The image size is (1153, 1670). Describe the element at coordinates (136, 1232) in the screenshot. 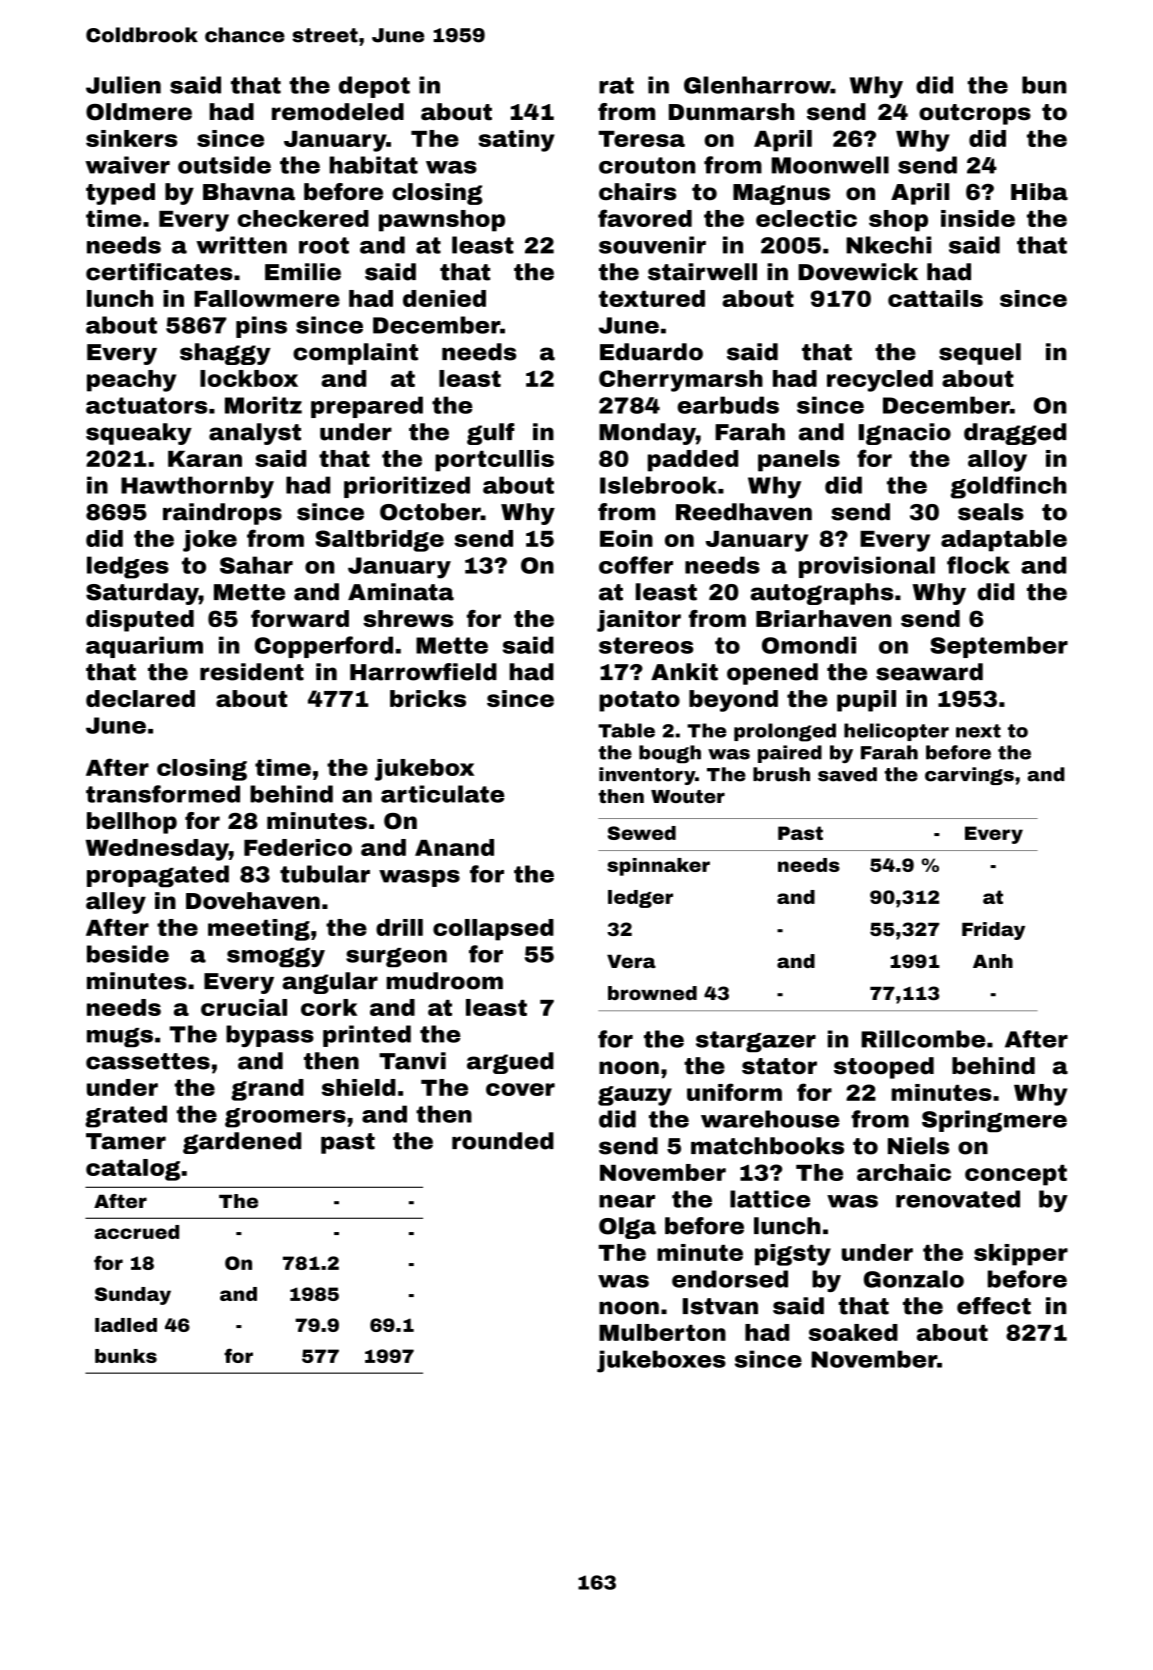

I see `accrued` at that location.
